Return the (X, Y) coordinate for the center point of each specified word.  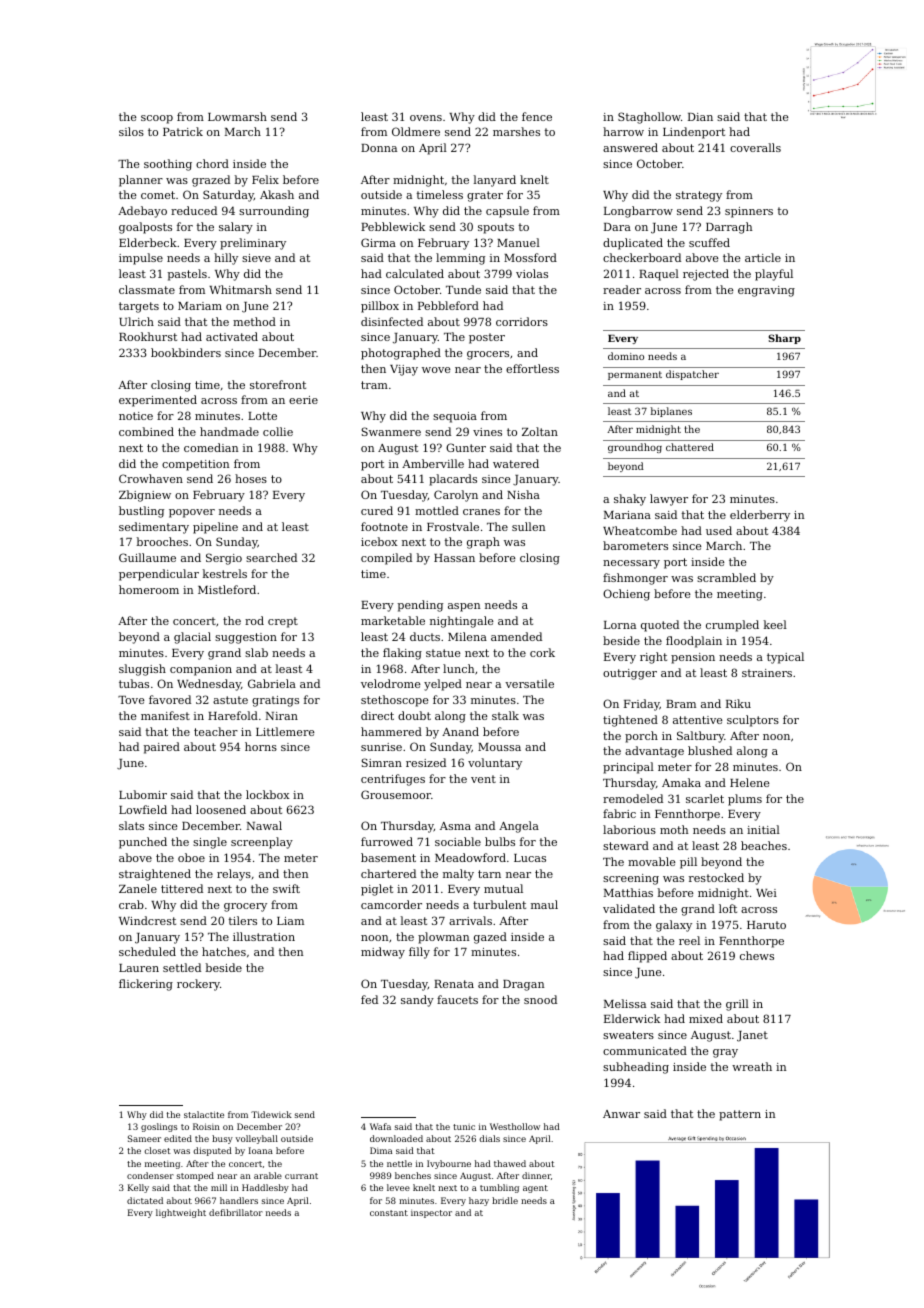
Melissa (625, 1003)
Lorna (620, 625)
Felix (265, 179)
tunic (464, 1127)
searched (271, 557)
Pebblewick (393, 226)
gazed (490, 938)
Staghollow (649, 118)
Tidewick (271, 1114)
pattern (740, 1115)
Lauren (139, 968)
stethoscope (395, 701)
